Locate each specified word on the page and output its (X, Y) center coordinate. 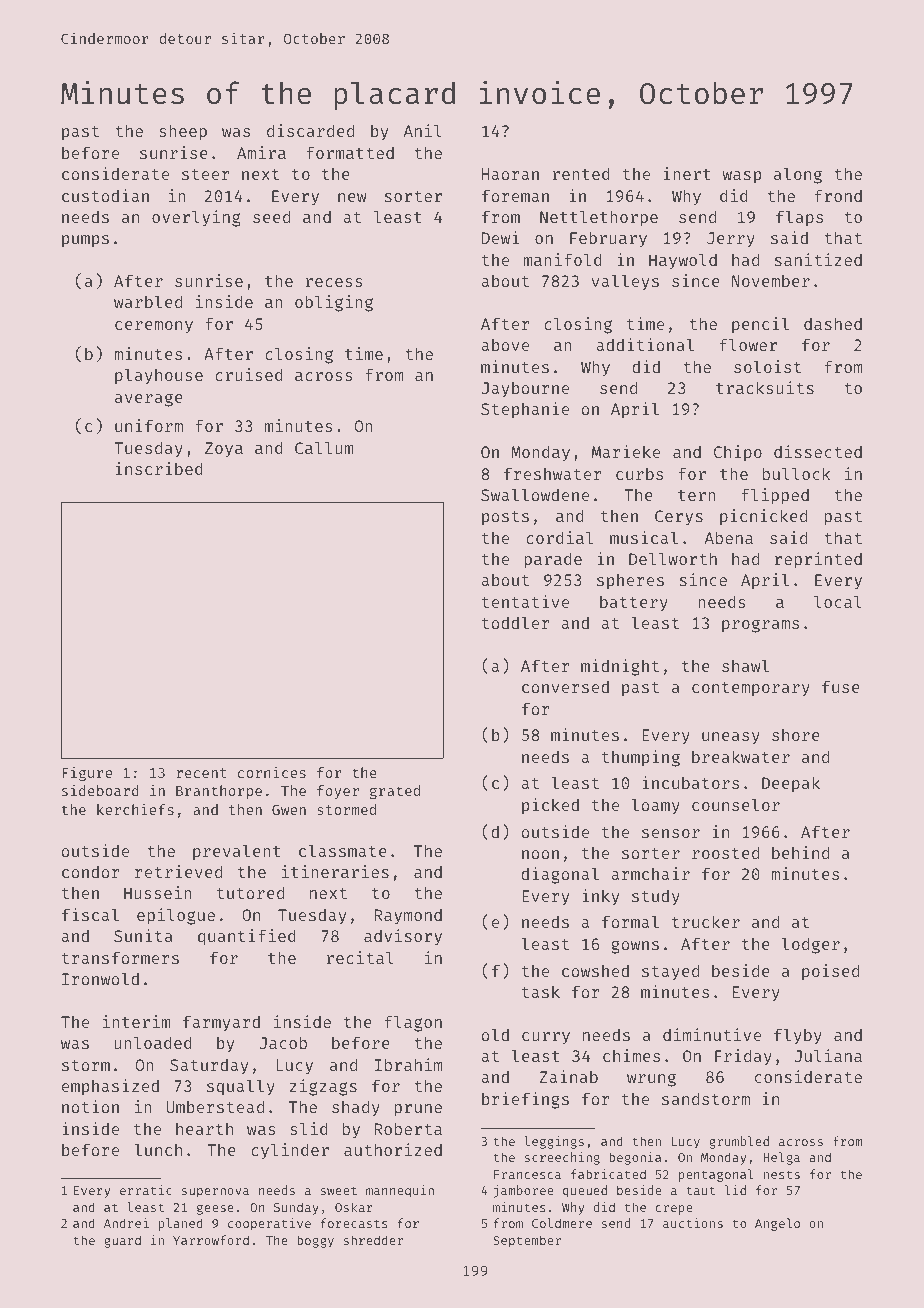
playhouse (159, 376)
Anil (423, 130)
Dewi (500, 237)
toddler (516, 622)
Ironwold (100, 978)
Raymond (408, 916)
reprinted (818, 560)
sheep (183, 132)
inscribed (159, 468)
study (656, 897)
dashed (833, 323)
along (798, 175)
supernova (215, 1193)
